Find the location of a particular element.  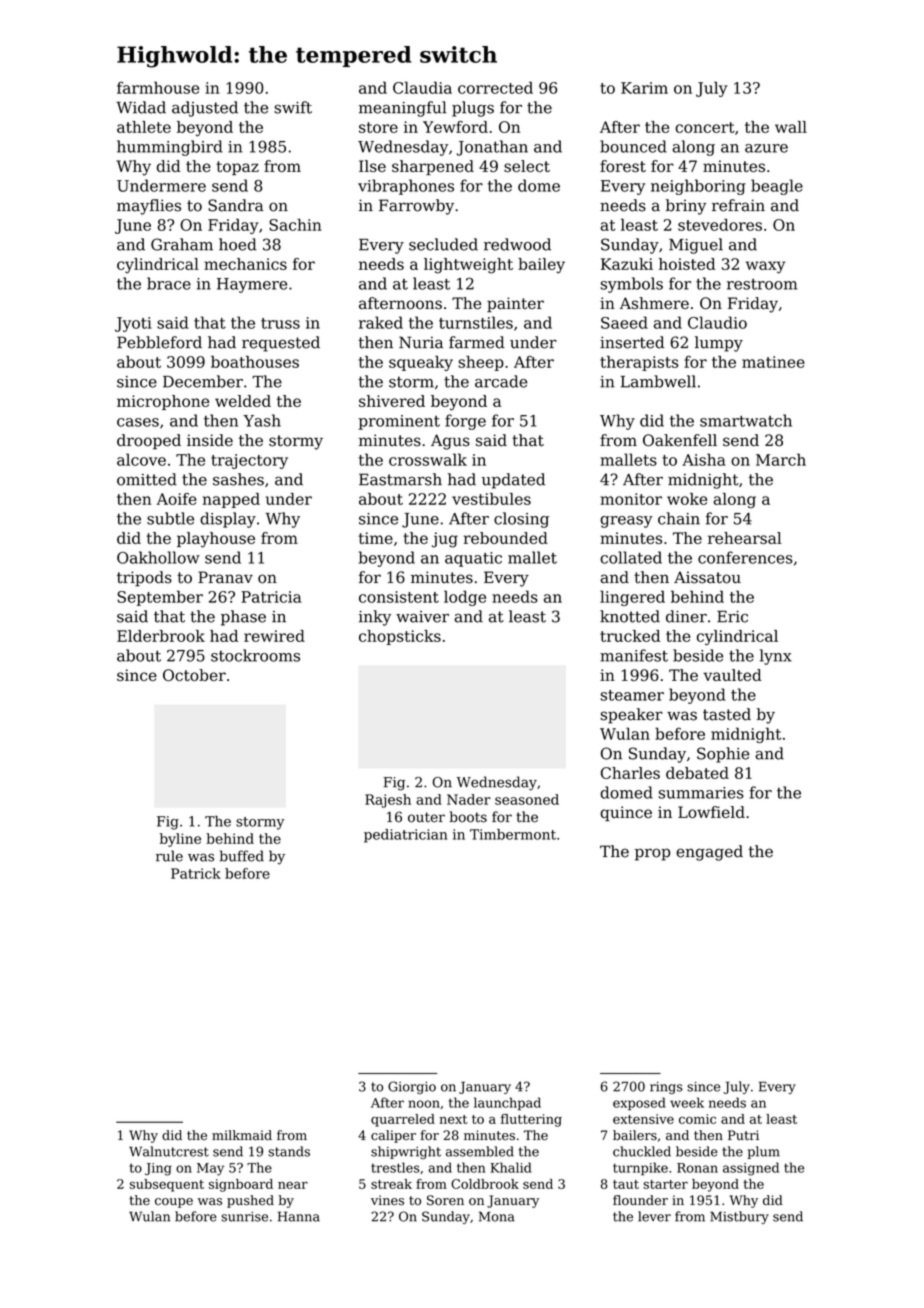

conferences is located at coordinates (745, 557).
